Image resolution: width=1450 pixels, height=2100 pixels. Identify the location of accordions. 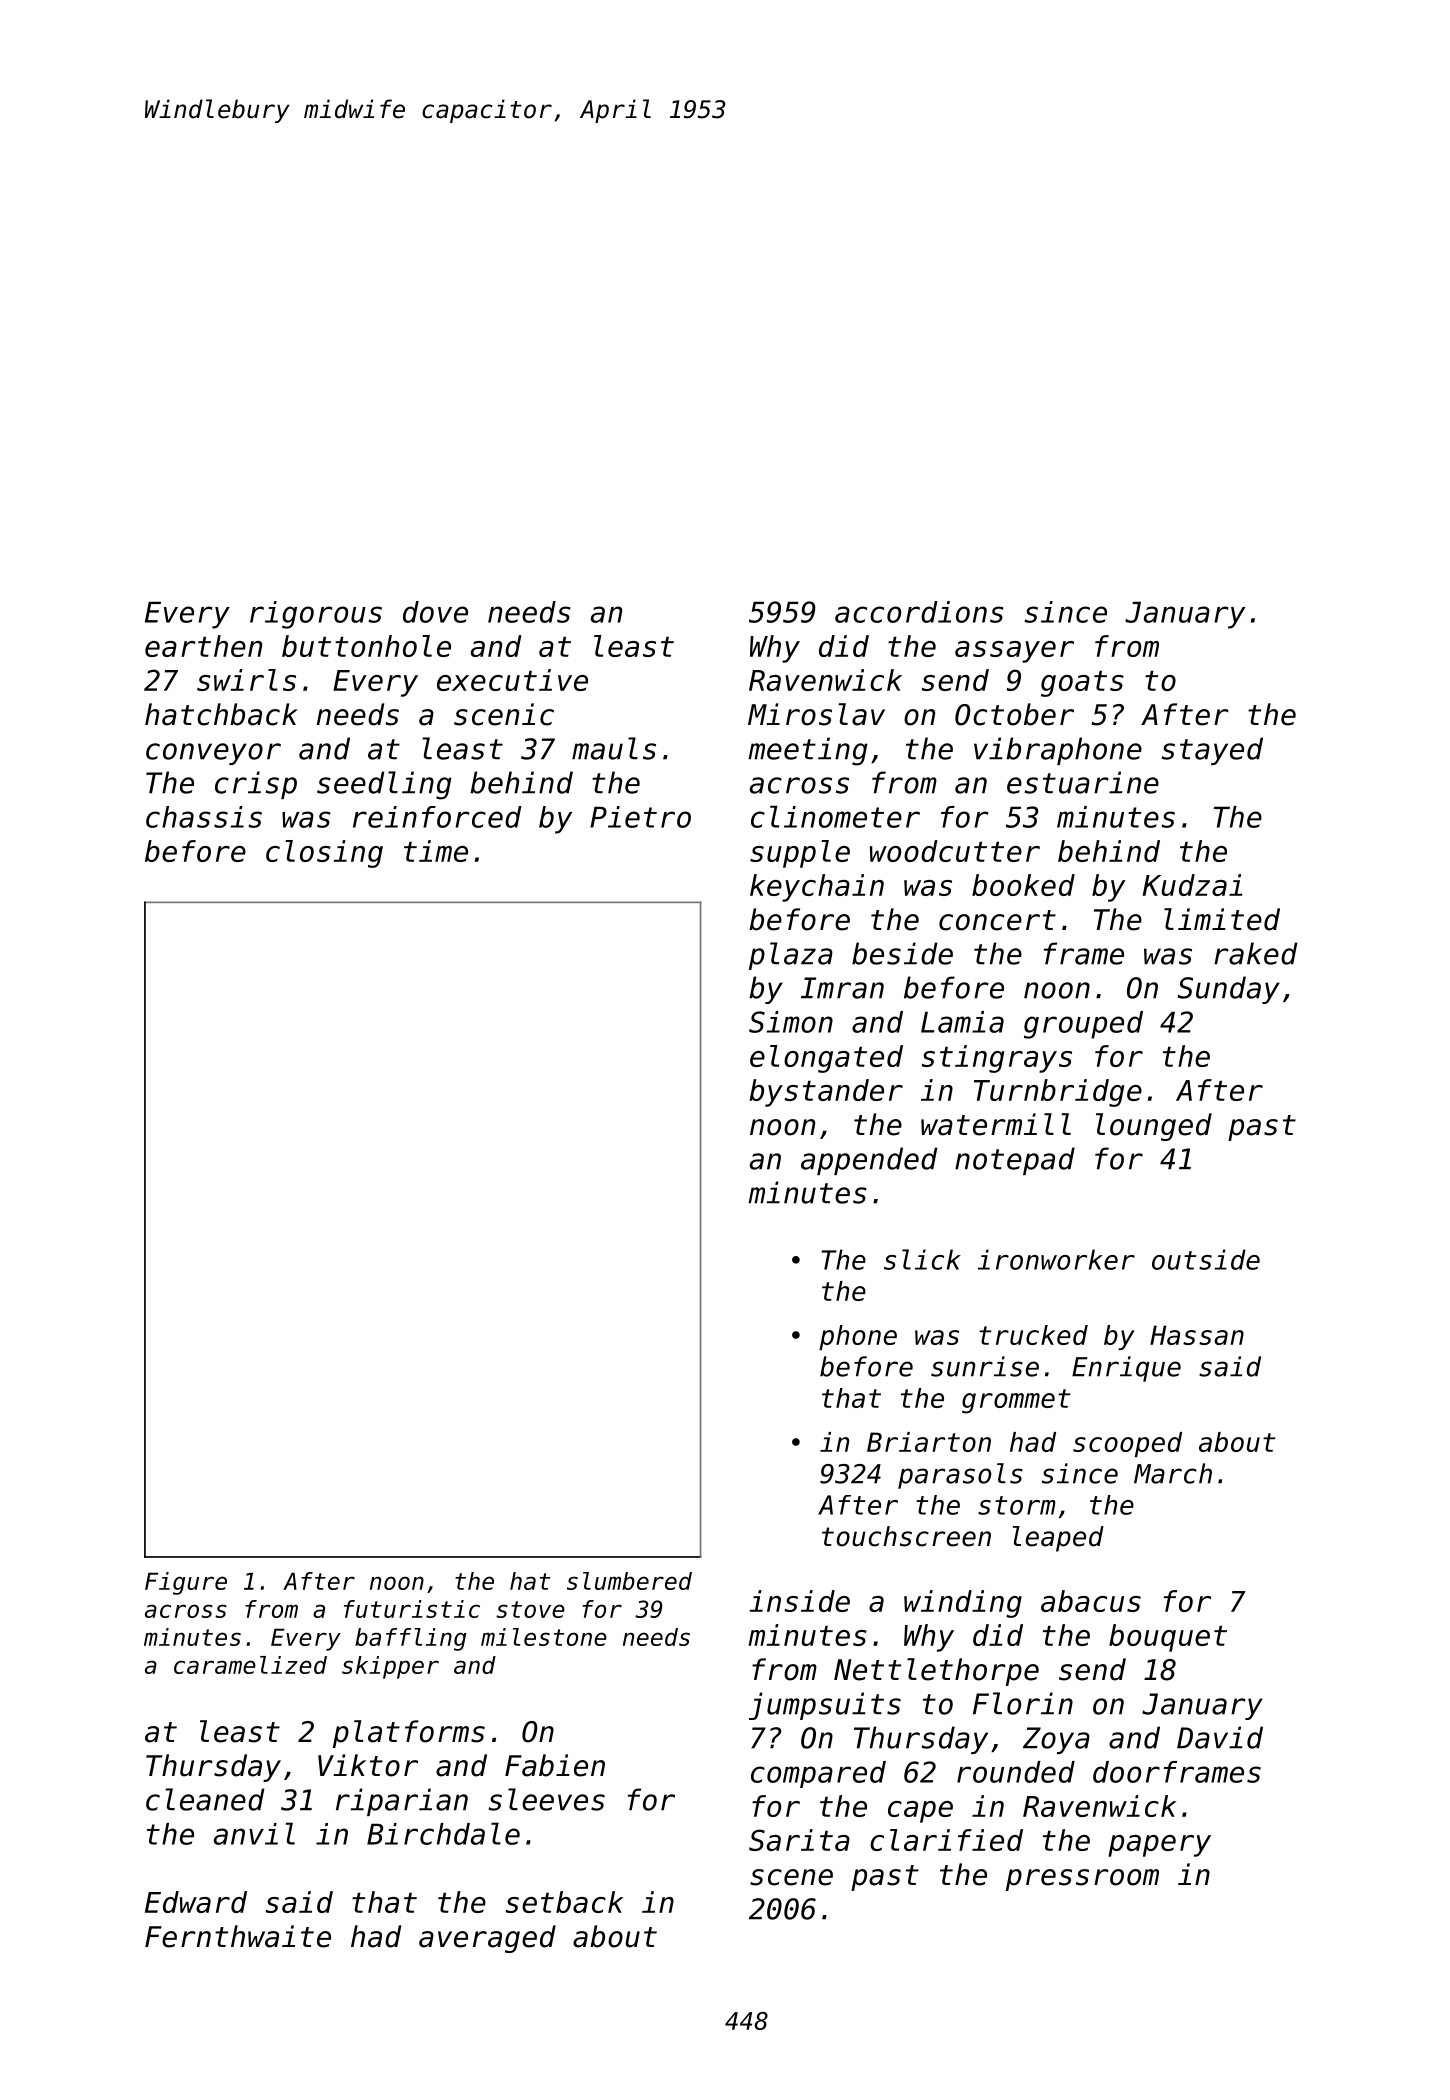
(919, 612).
